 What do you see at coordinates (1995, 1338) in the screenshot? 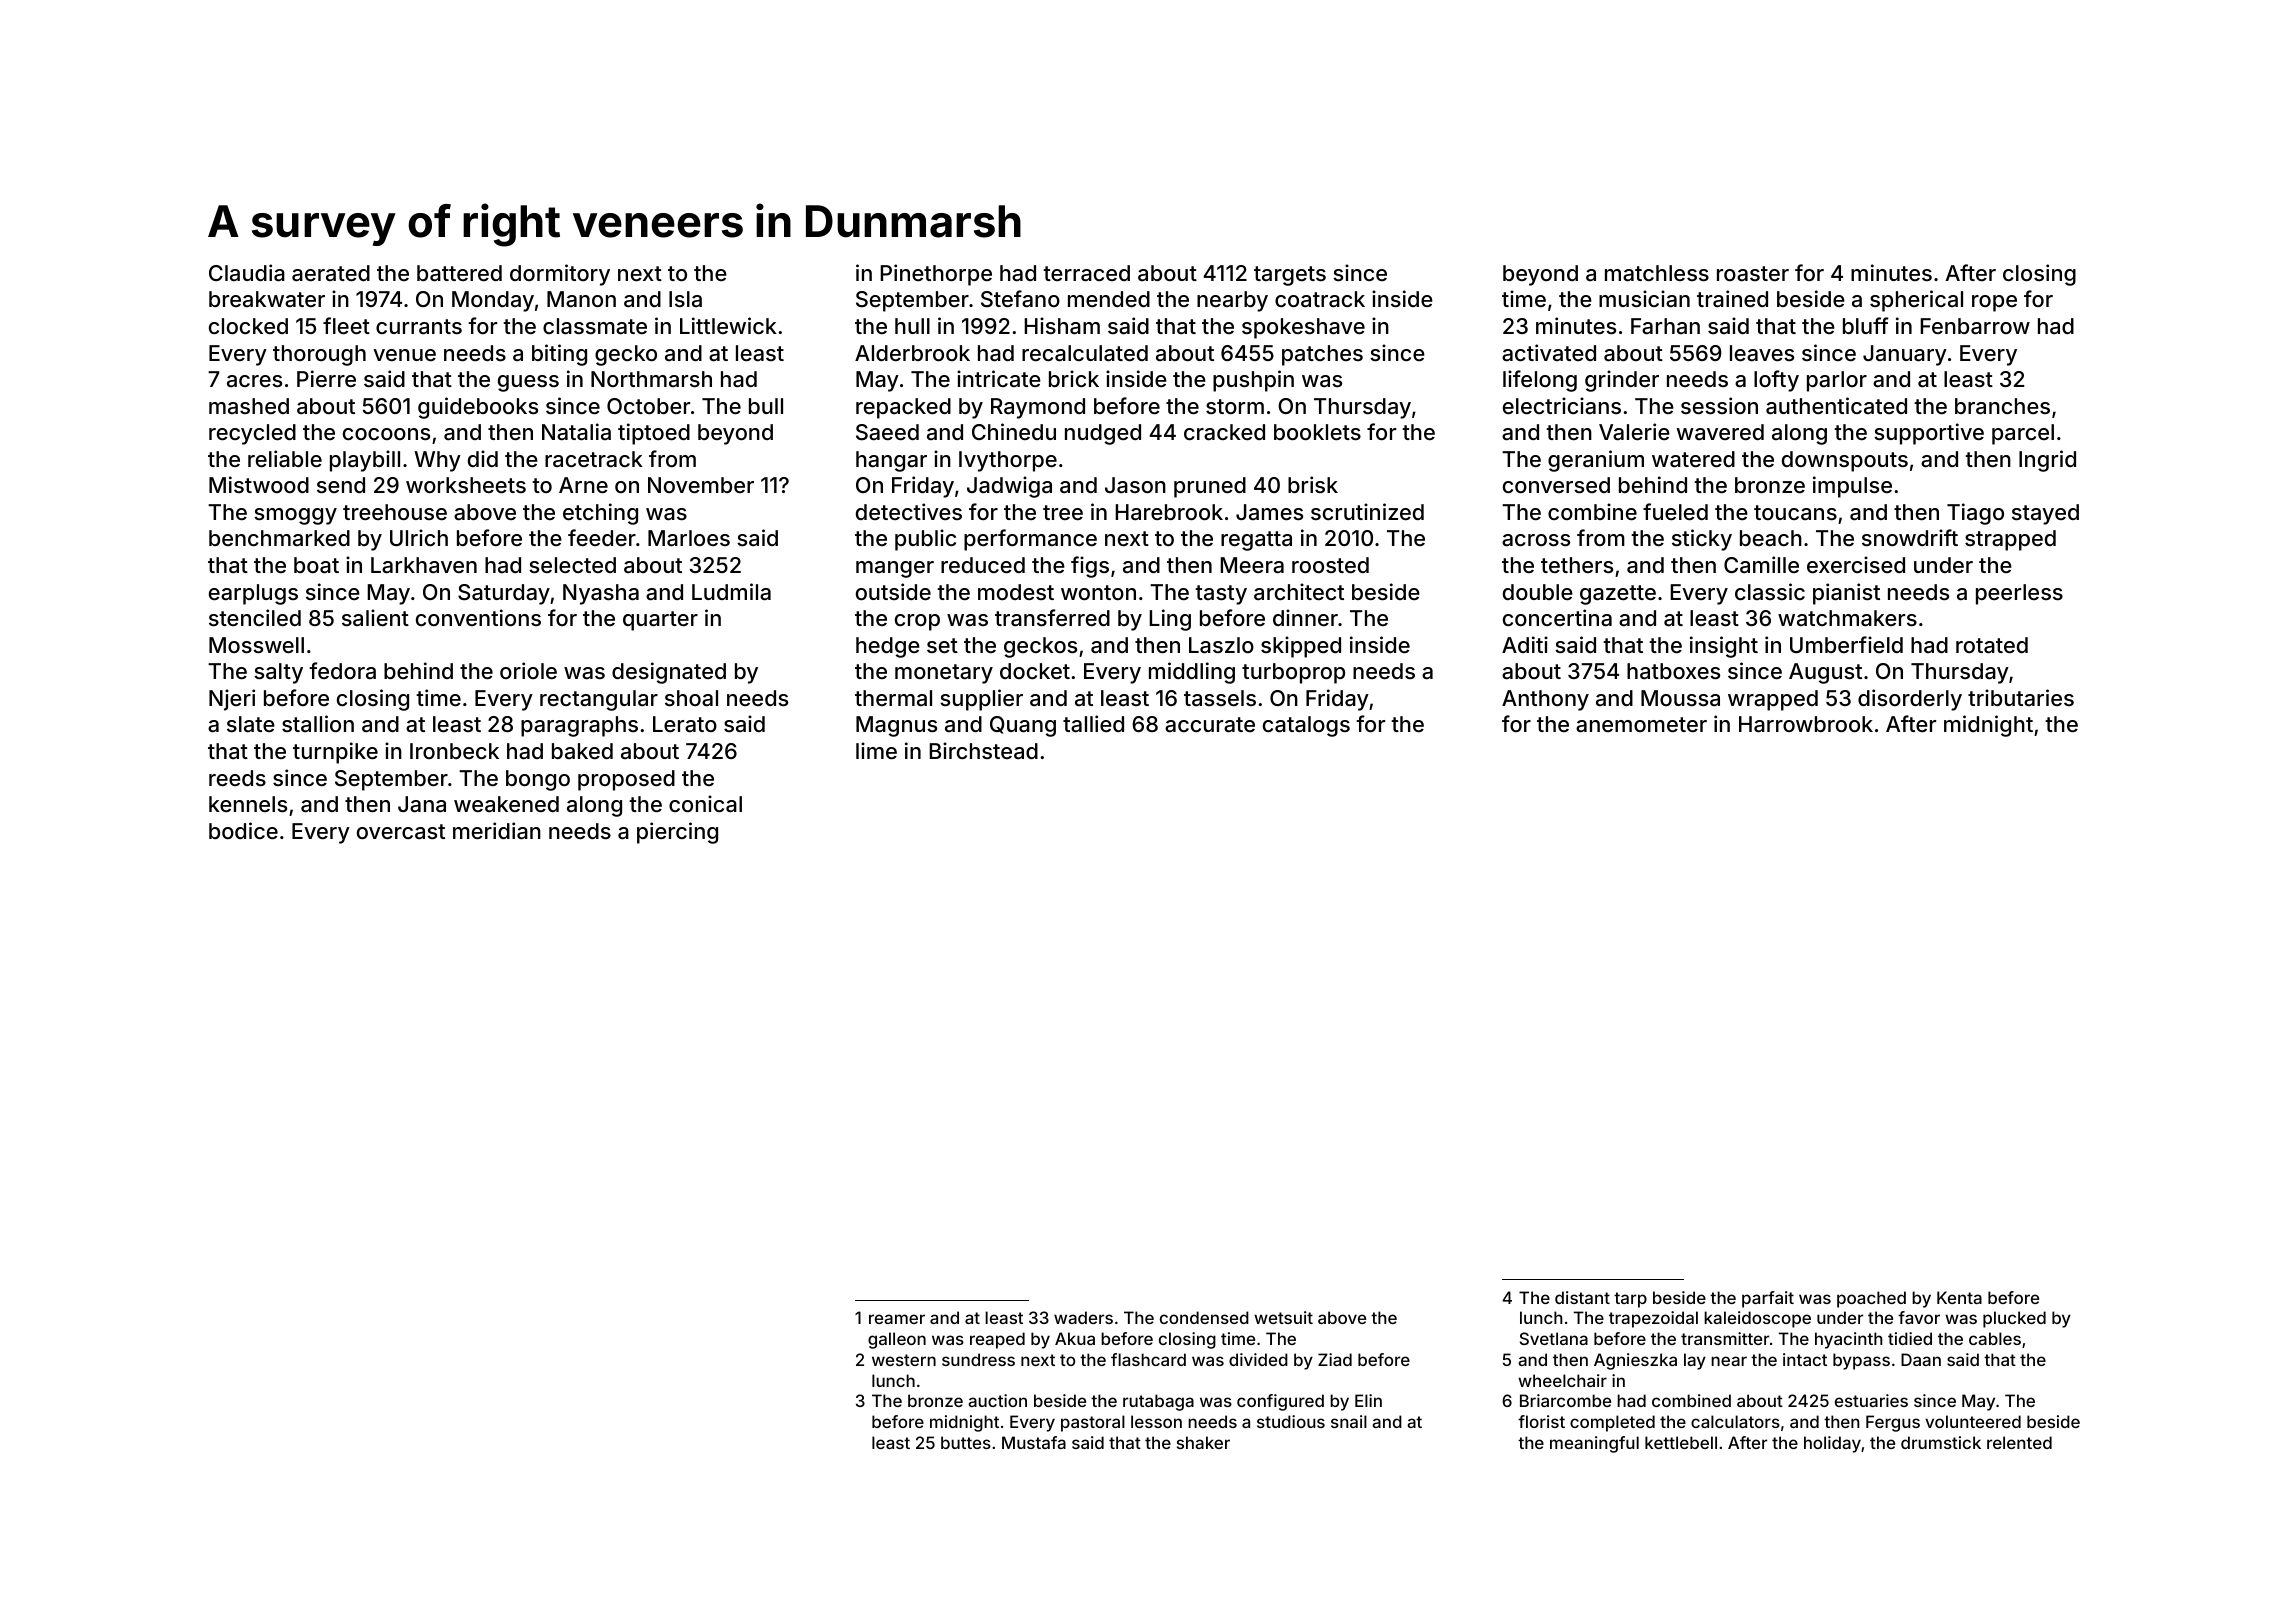
I see `cables` at bounding box center [1995, 1338].
